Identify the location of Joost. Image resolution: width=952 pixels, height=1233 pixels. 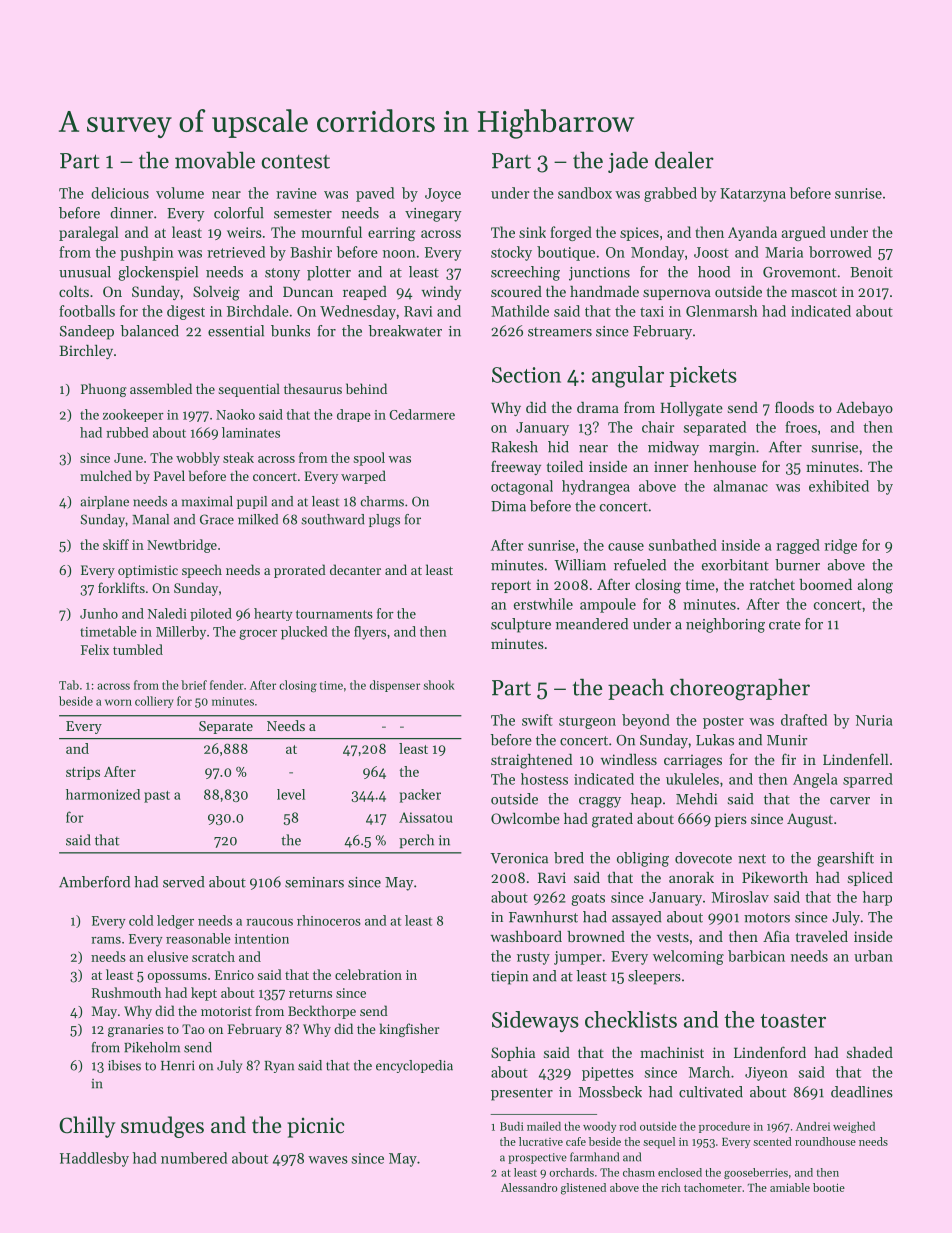
(711, 252).
